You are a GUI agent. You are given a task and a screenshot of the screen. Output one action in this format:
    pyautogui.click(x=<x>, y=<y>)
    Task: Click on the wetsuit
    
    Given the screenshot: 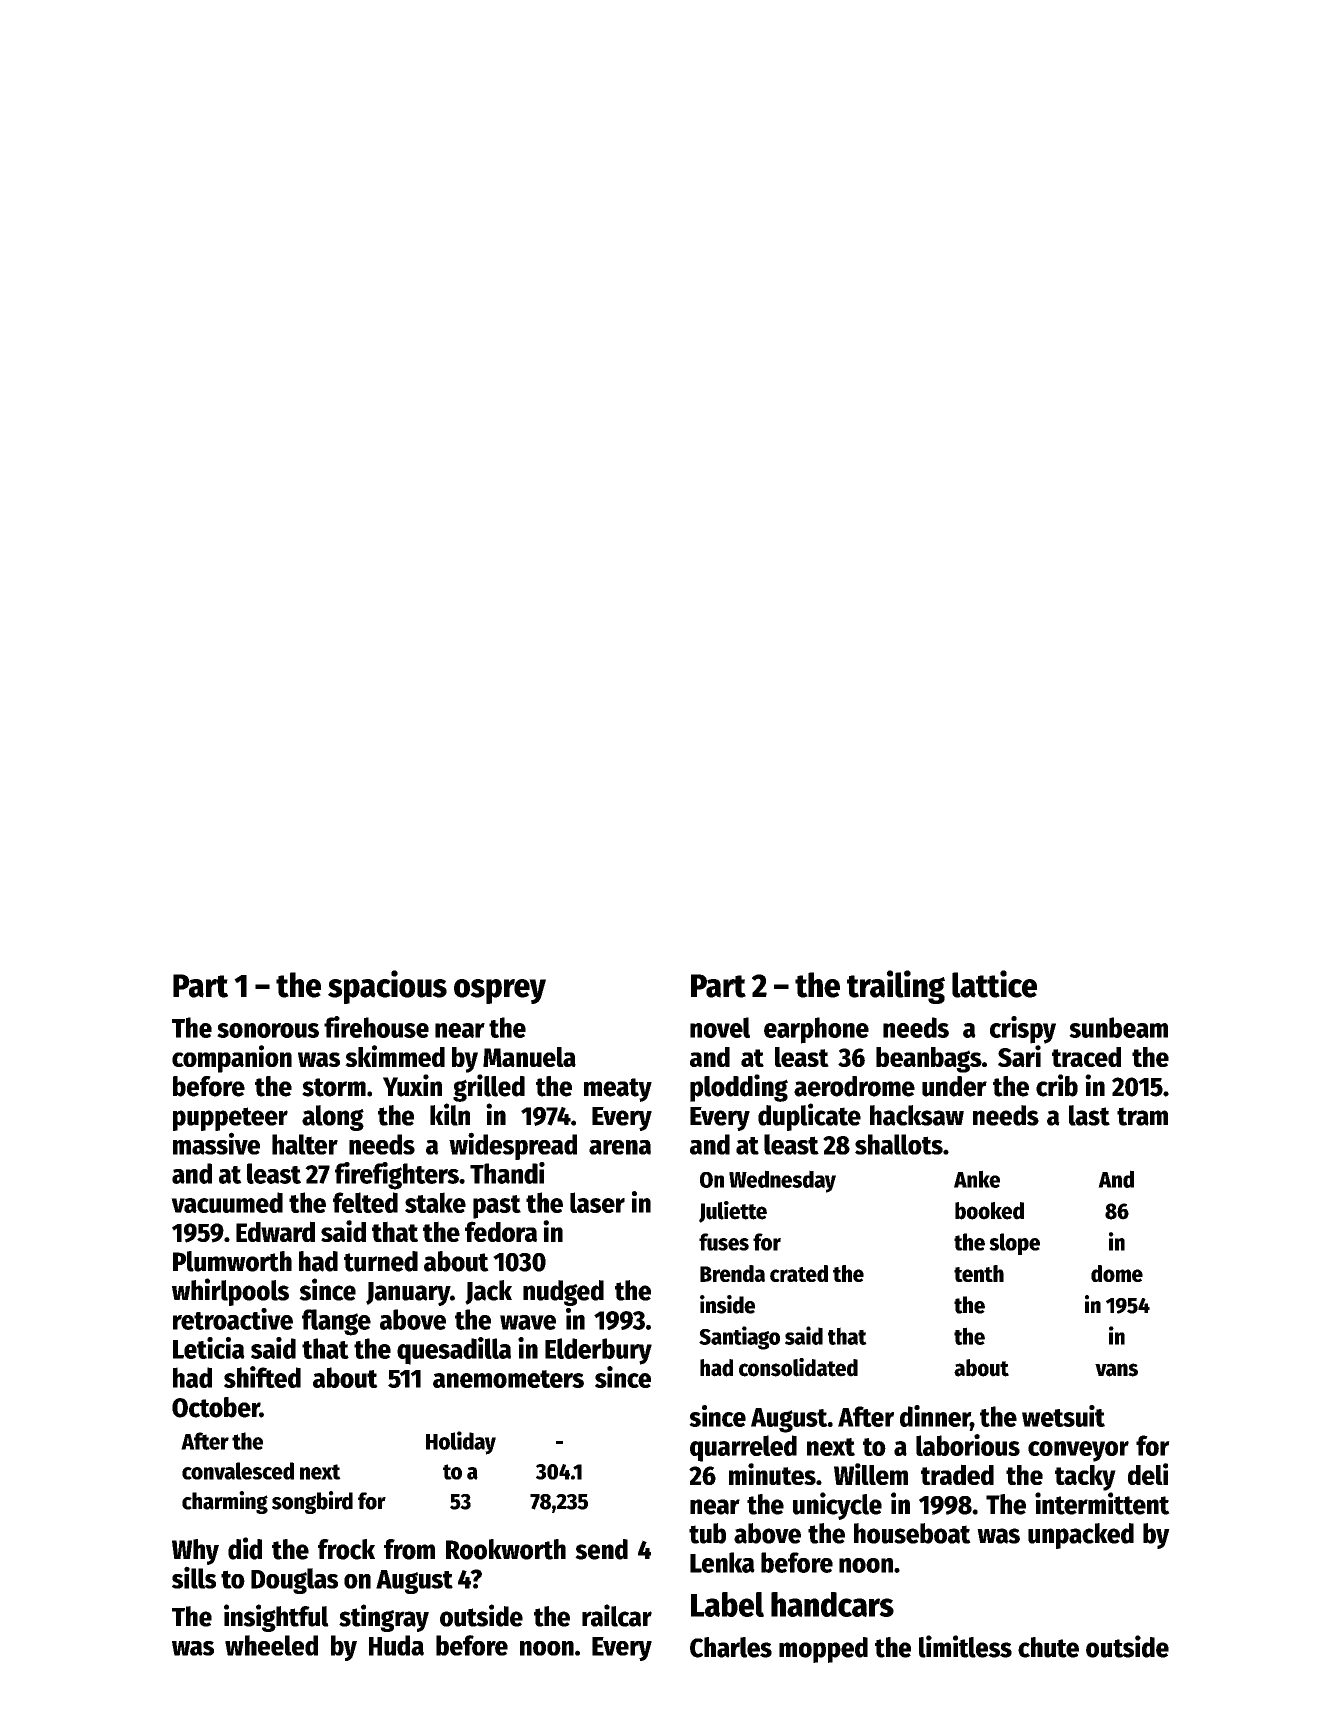 What is the action you would take?
    pyautogui.click(x=1063, y=1416)
